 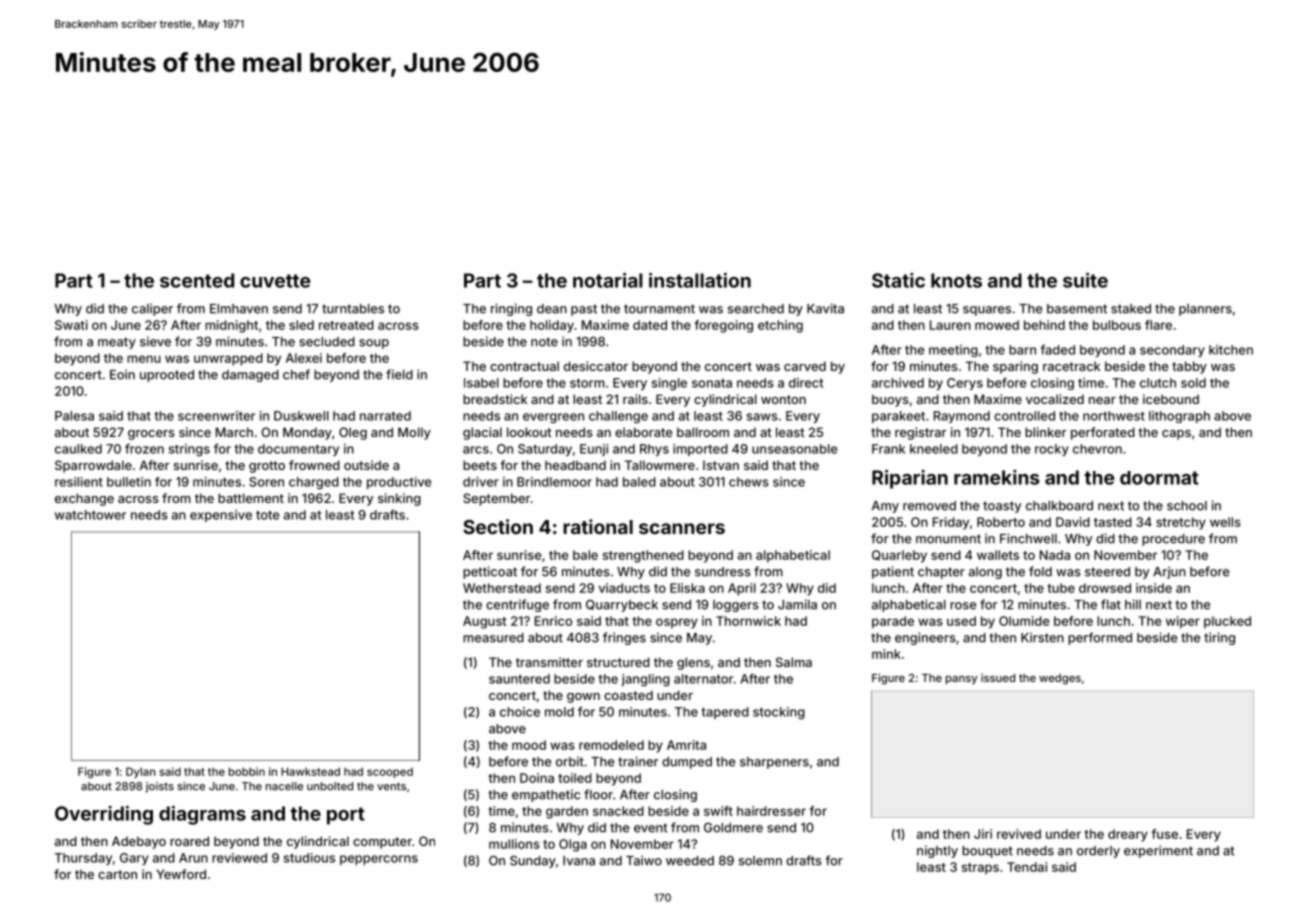 What do you see at coordinates (1002, 507) in the screenshot?
I see `toasty` at bounding box center [1002, 507].
